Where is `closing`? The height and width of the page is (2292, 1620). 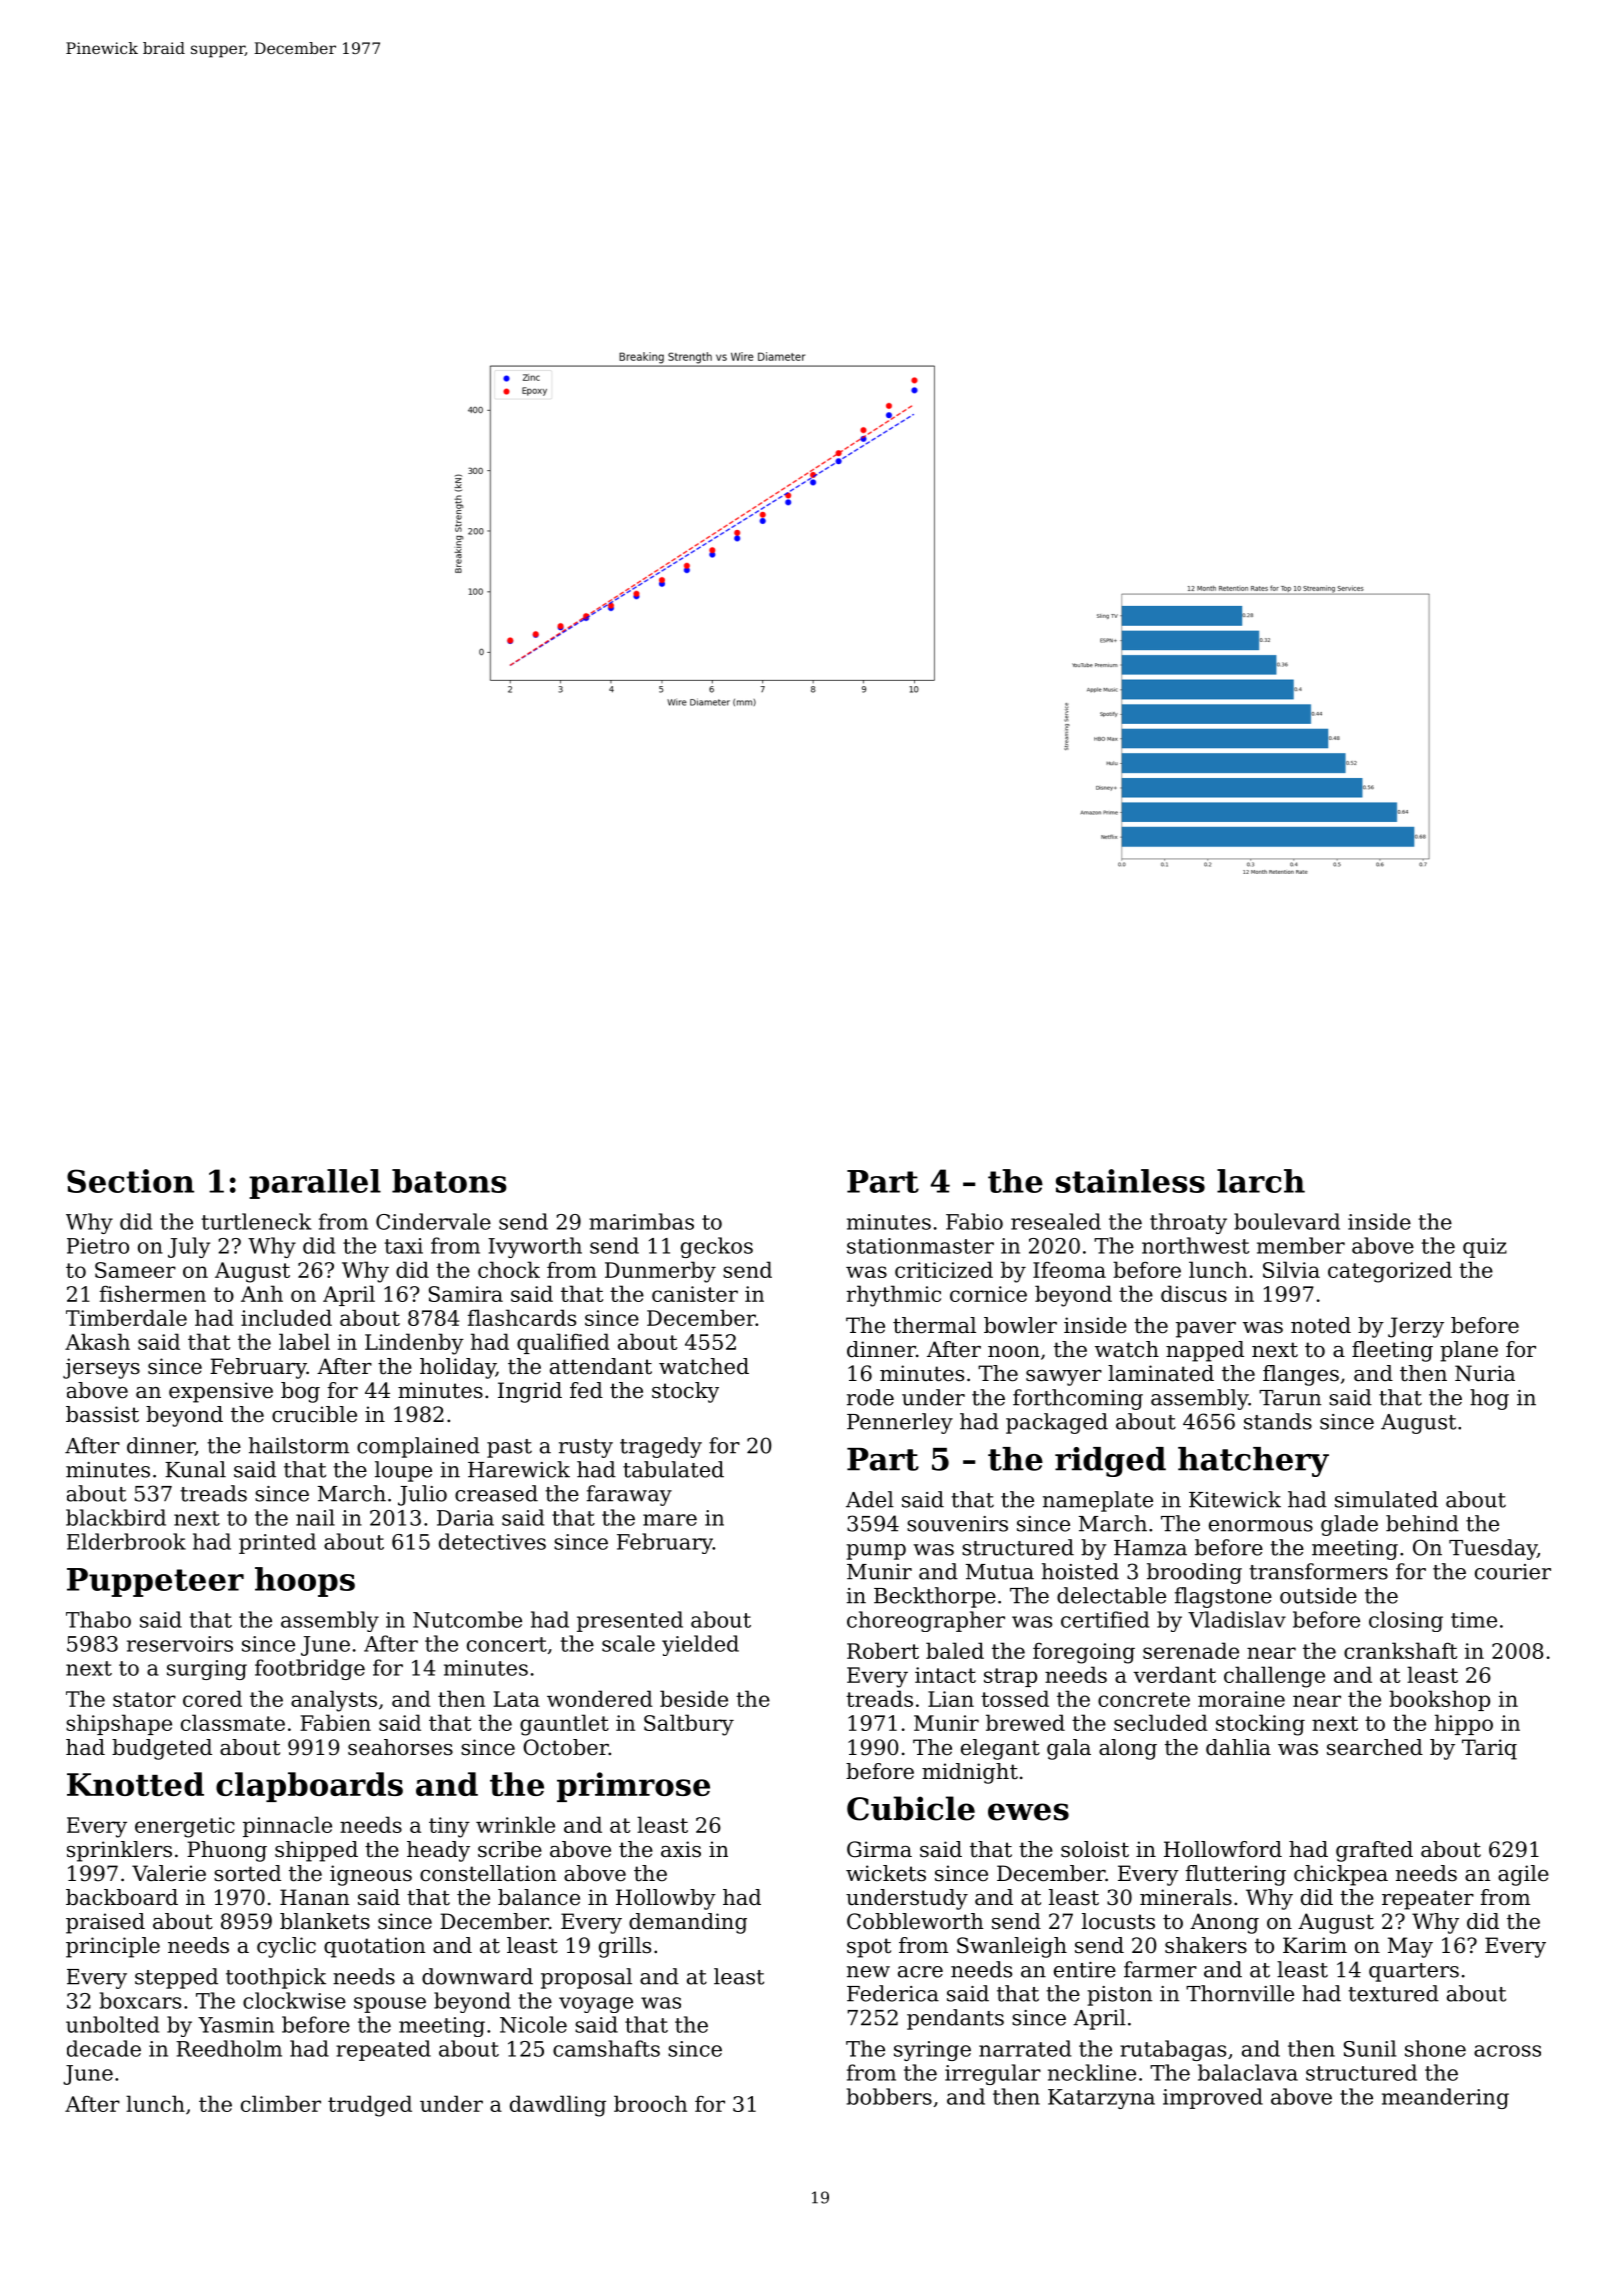
closing is located at coordinates (1406, 1621).
